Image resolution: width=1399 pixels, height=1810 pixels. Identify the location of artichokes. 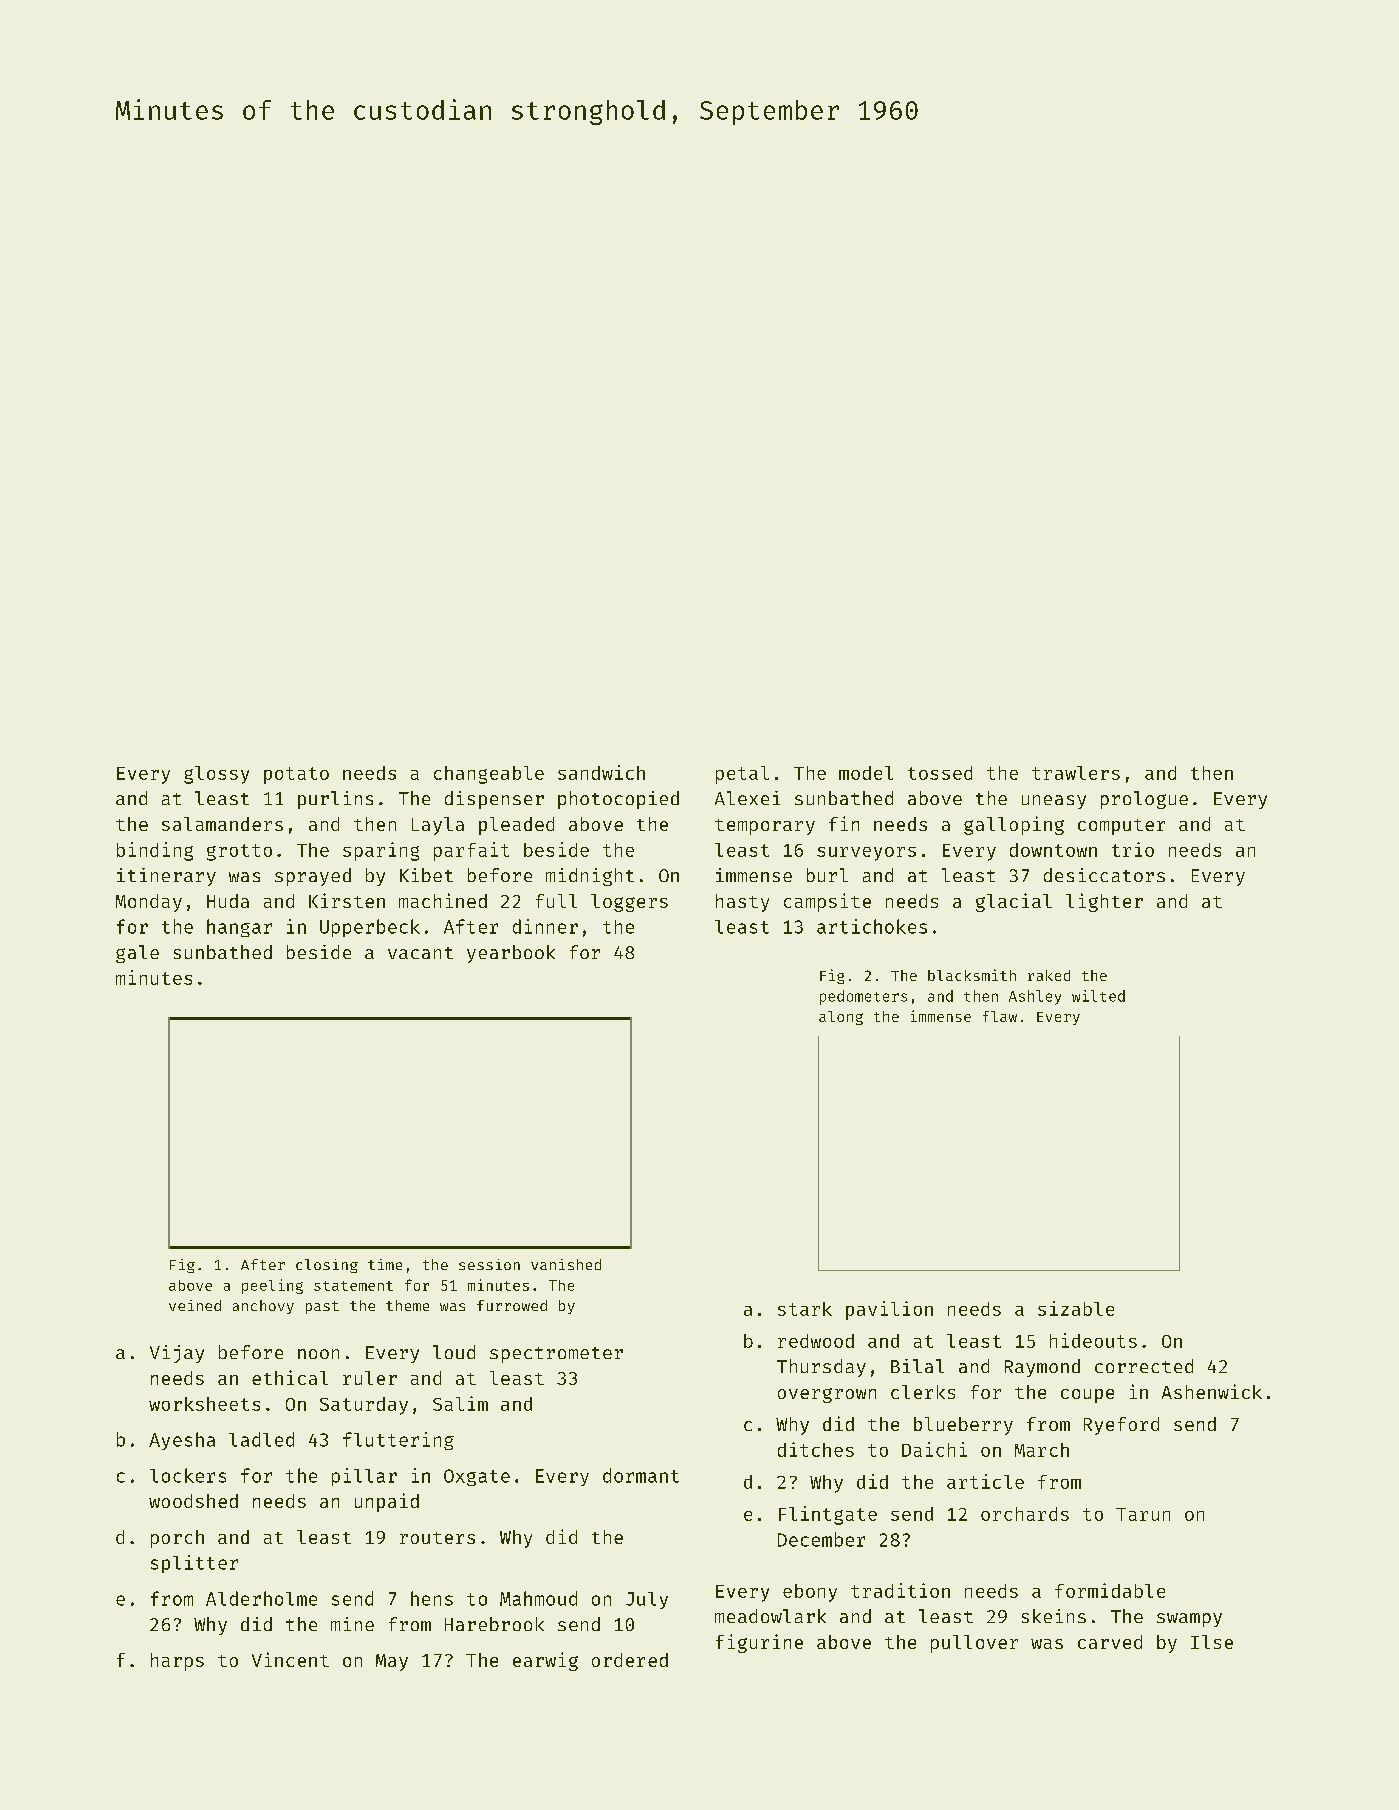
(872, 926).
